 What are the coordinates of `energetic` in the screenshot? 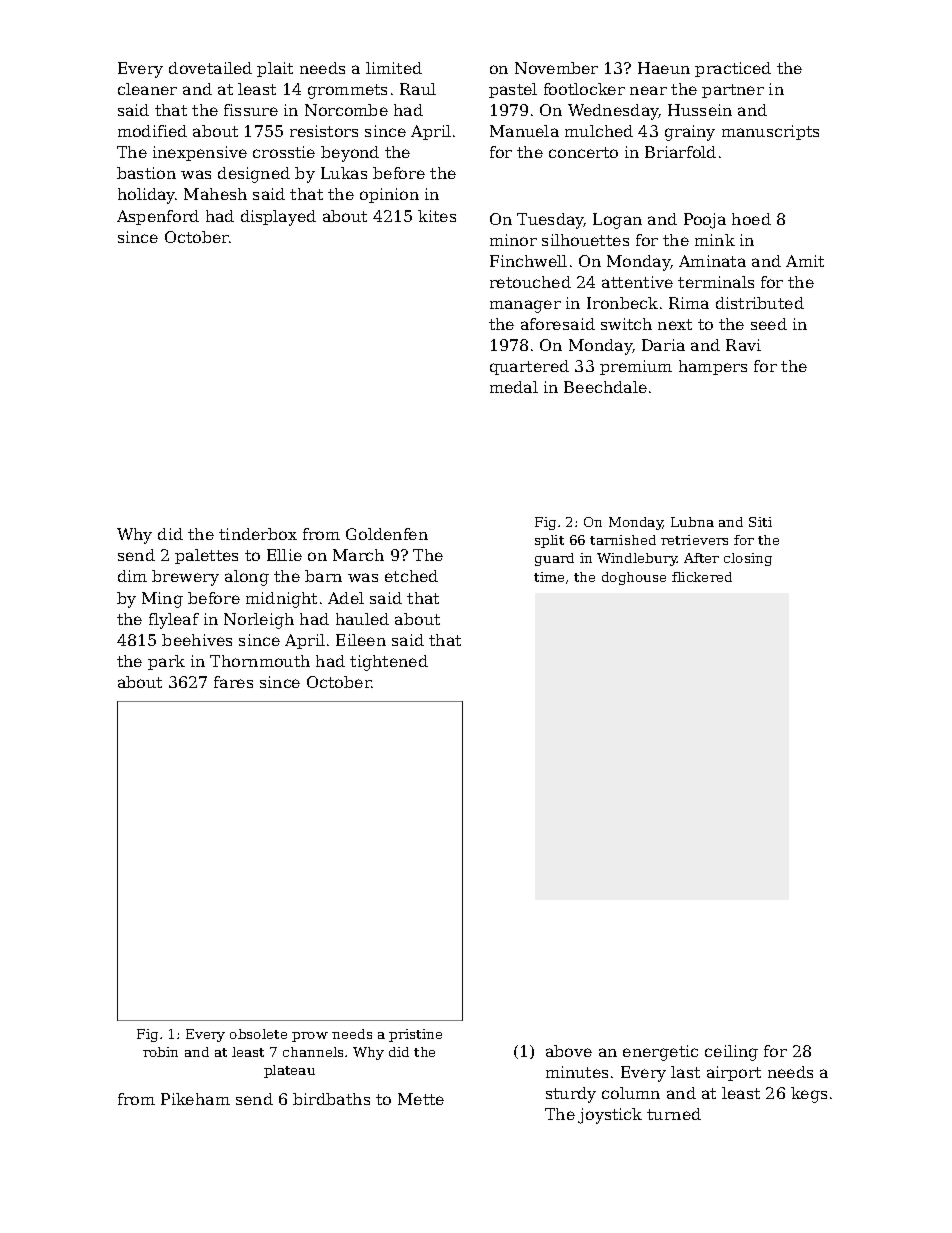 It's located at (660, 1053).
